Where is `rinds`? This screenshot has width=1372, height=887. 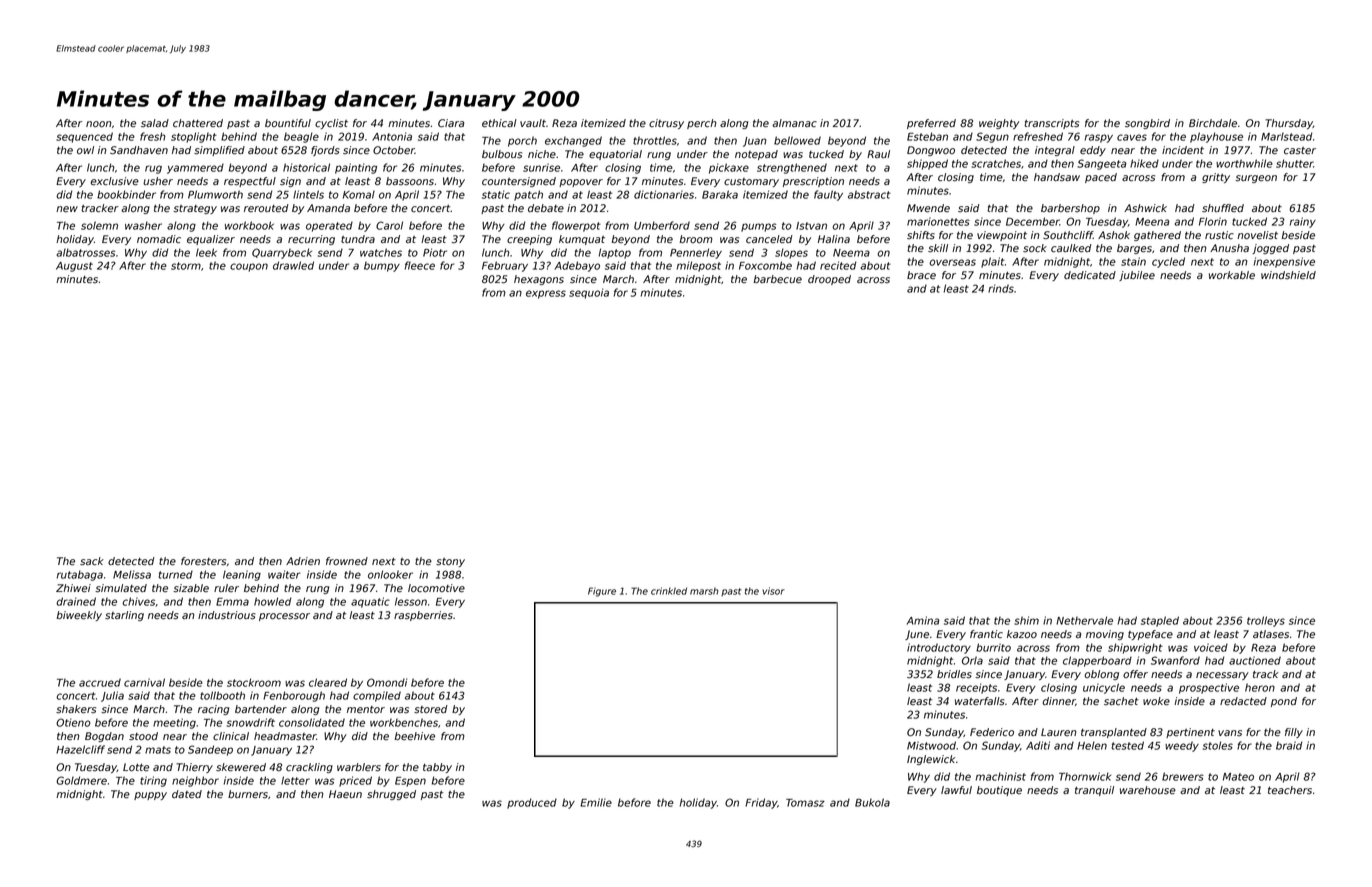
rinds is located at coordinates (1001, 288).
